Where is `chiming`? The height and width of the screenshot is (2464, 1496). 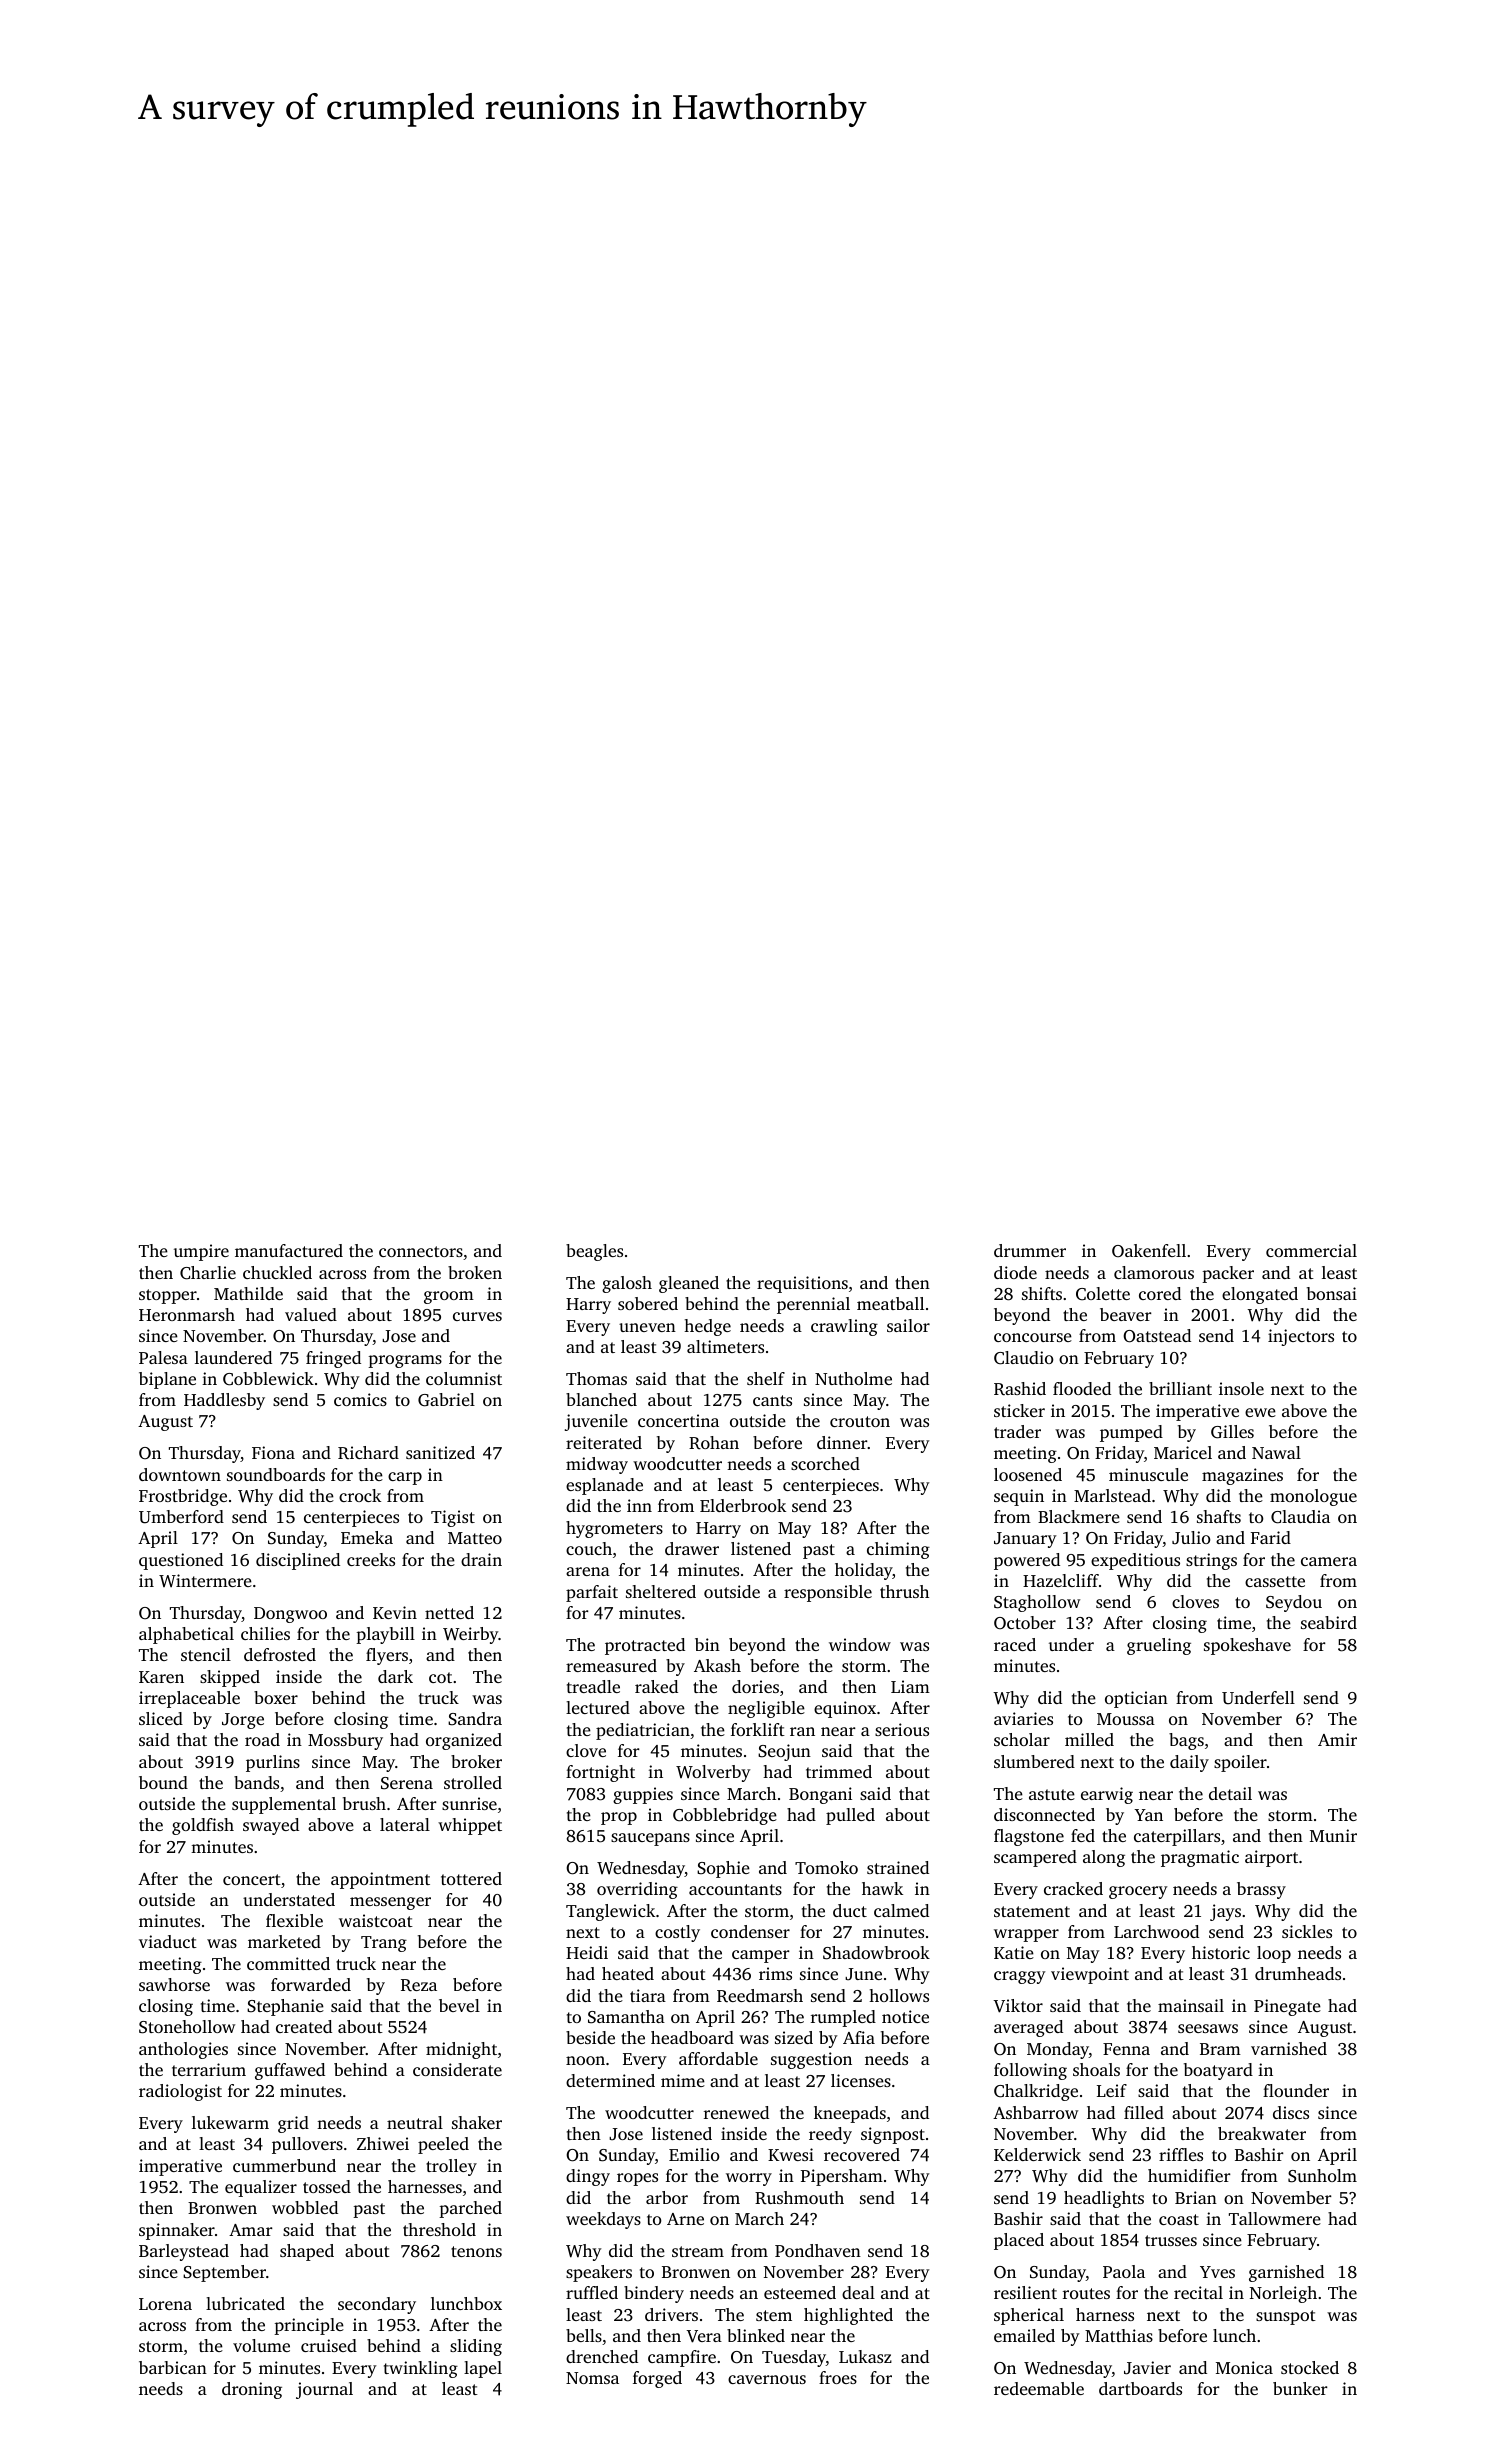
chiming is located at coordinates (898, 1550).
